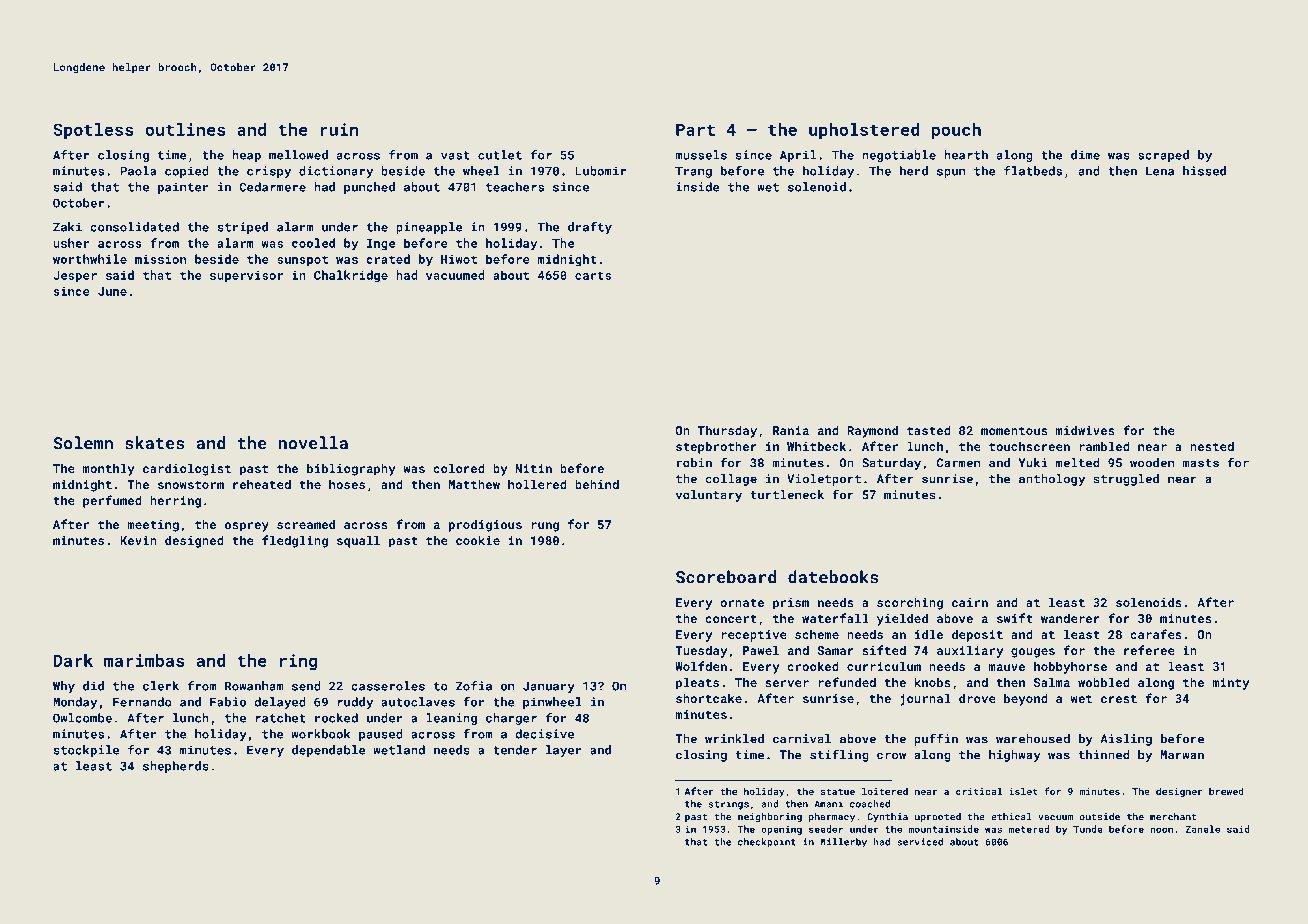  I want to click on carafes, so click(1156, 634).
